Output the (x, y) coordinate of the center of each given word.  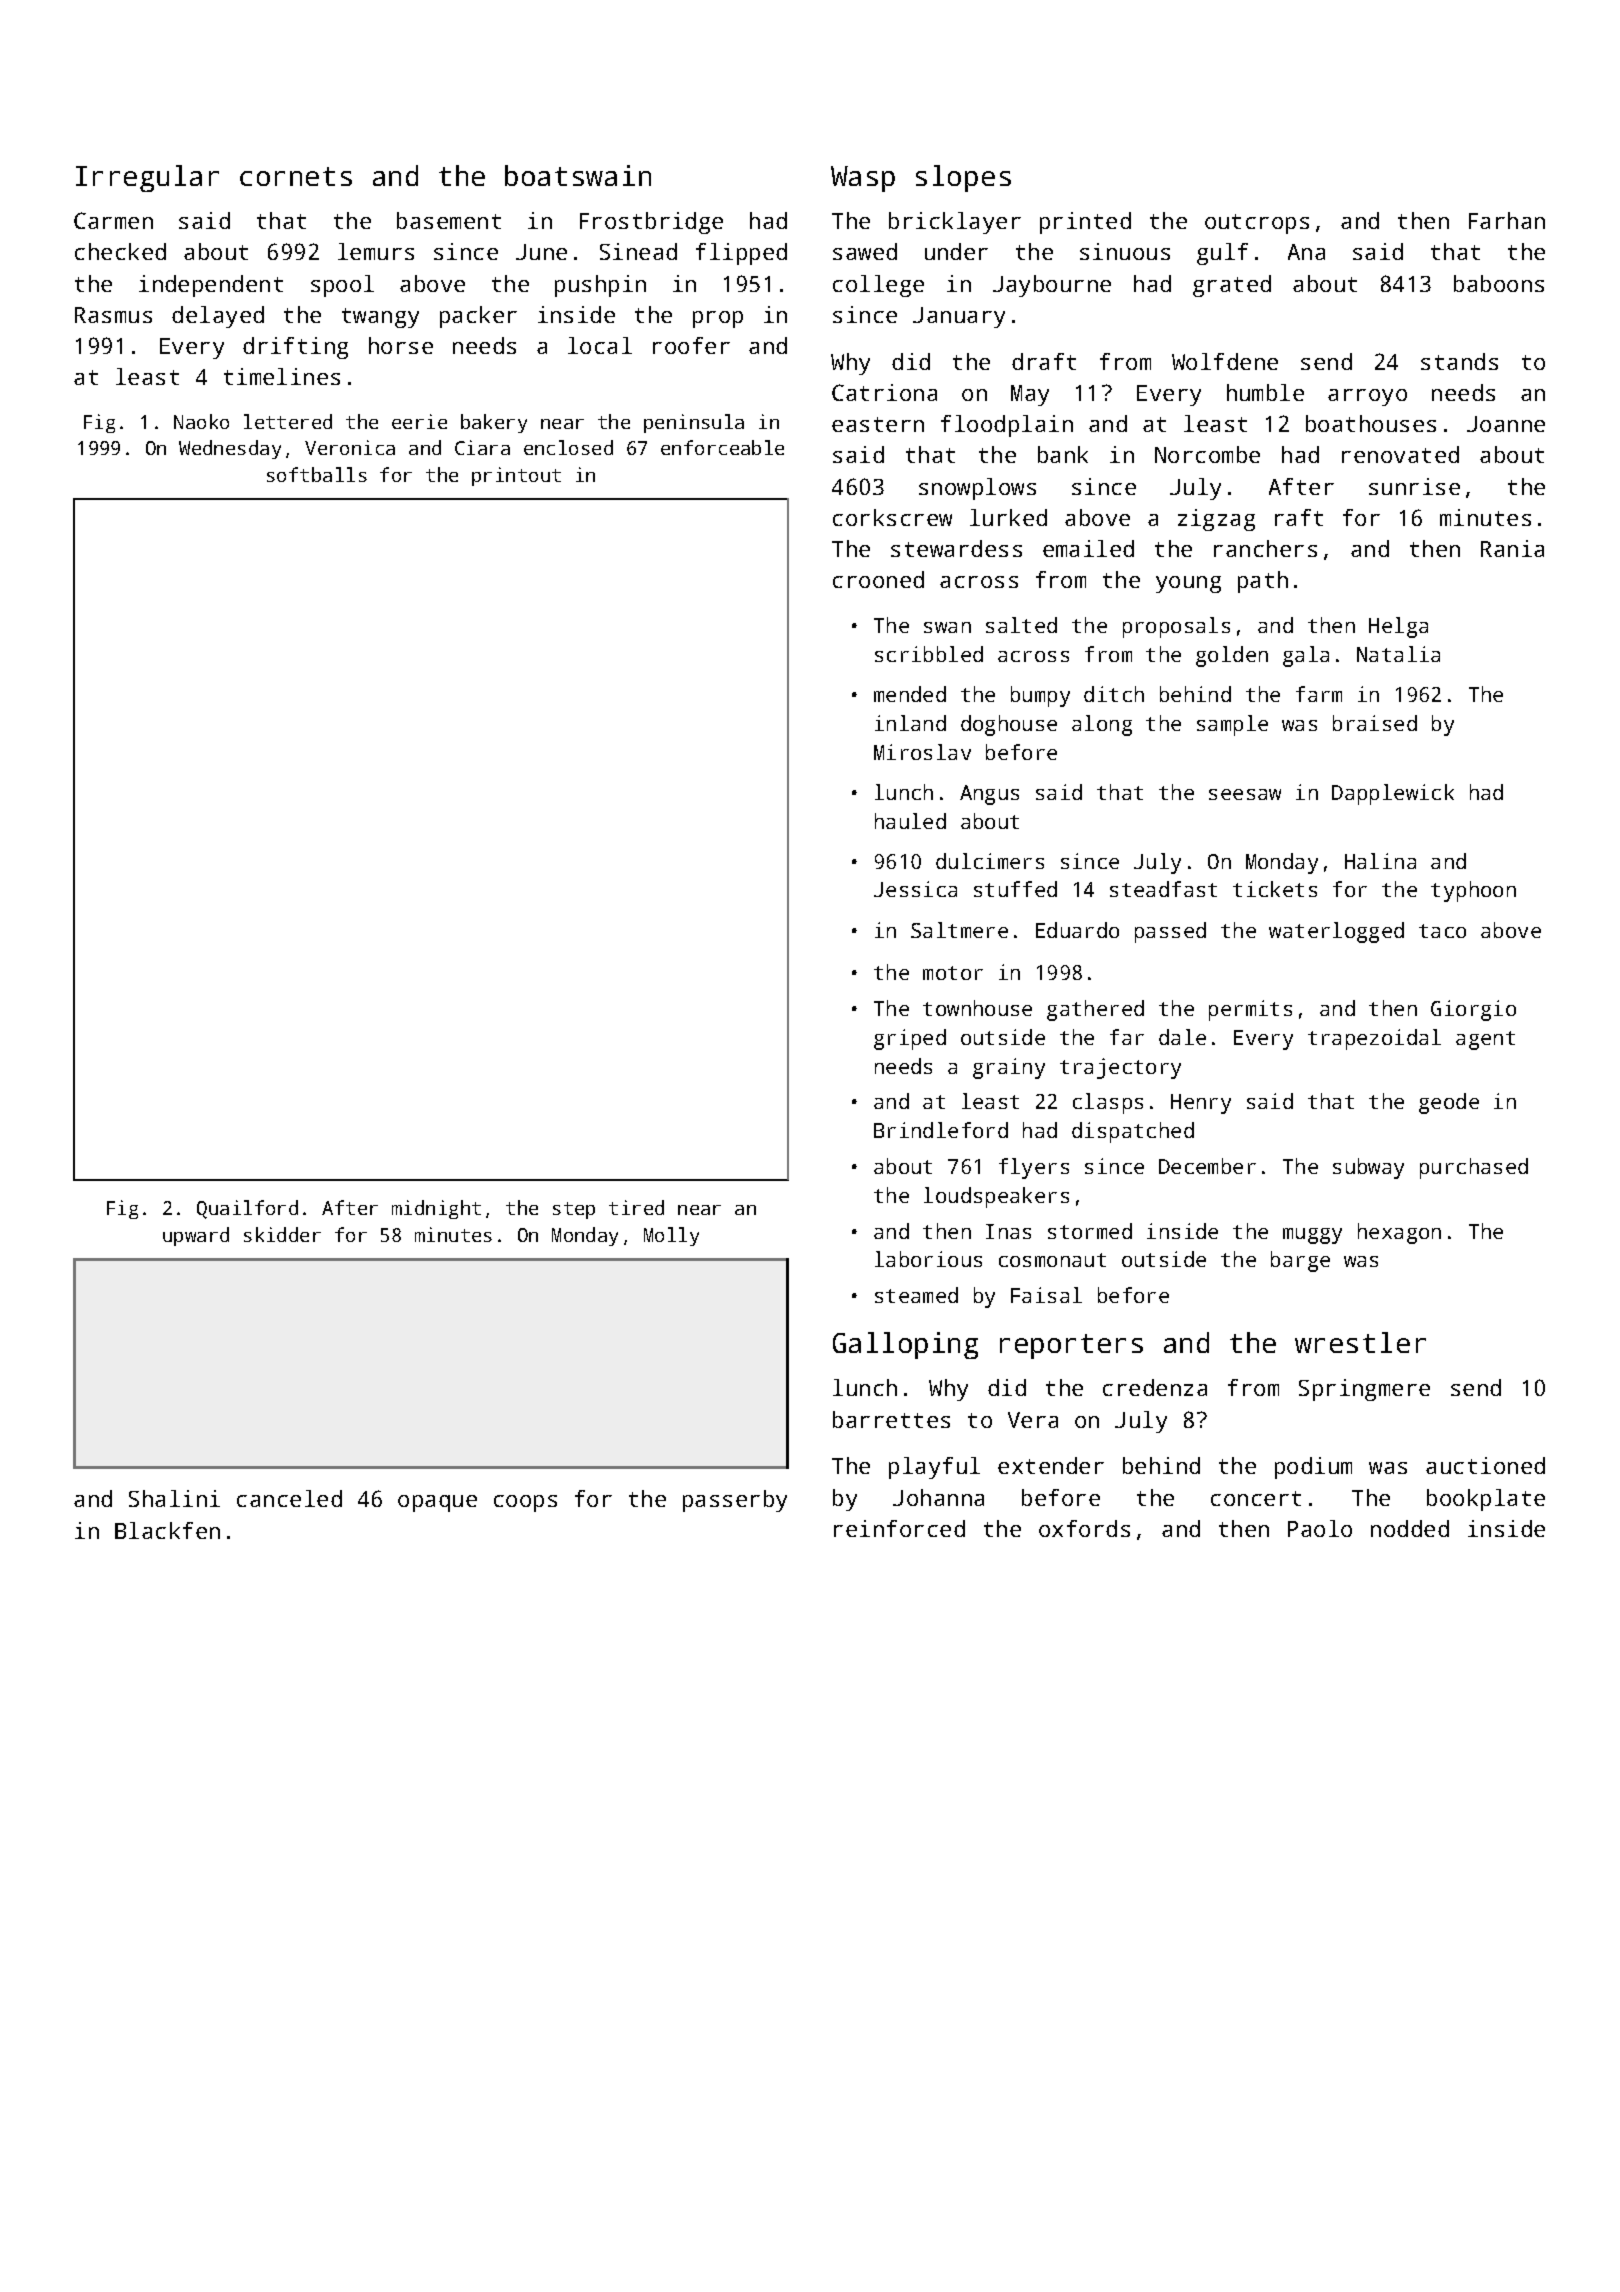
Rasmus (113, 315)
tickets (1275, 889)
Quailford (247, 1209)
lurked (1008, 517)
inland (910, 723)
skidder (282, 1234)
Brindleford (941, 1130)
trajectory (1120, 1068)
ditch (1114, 694)
